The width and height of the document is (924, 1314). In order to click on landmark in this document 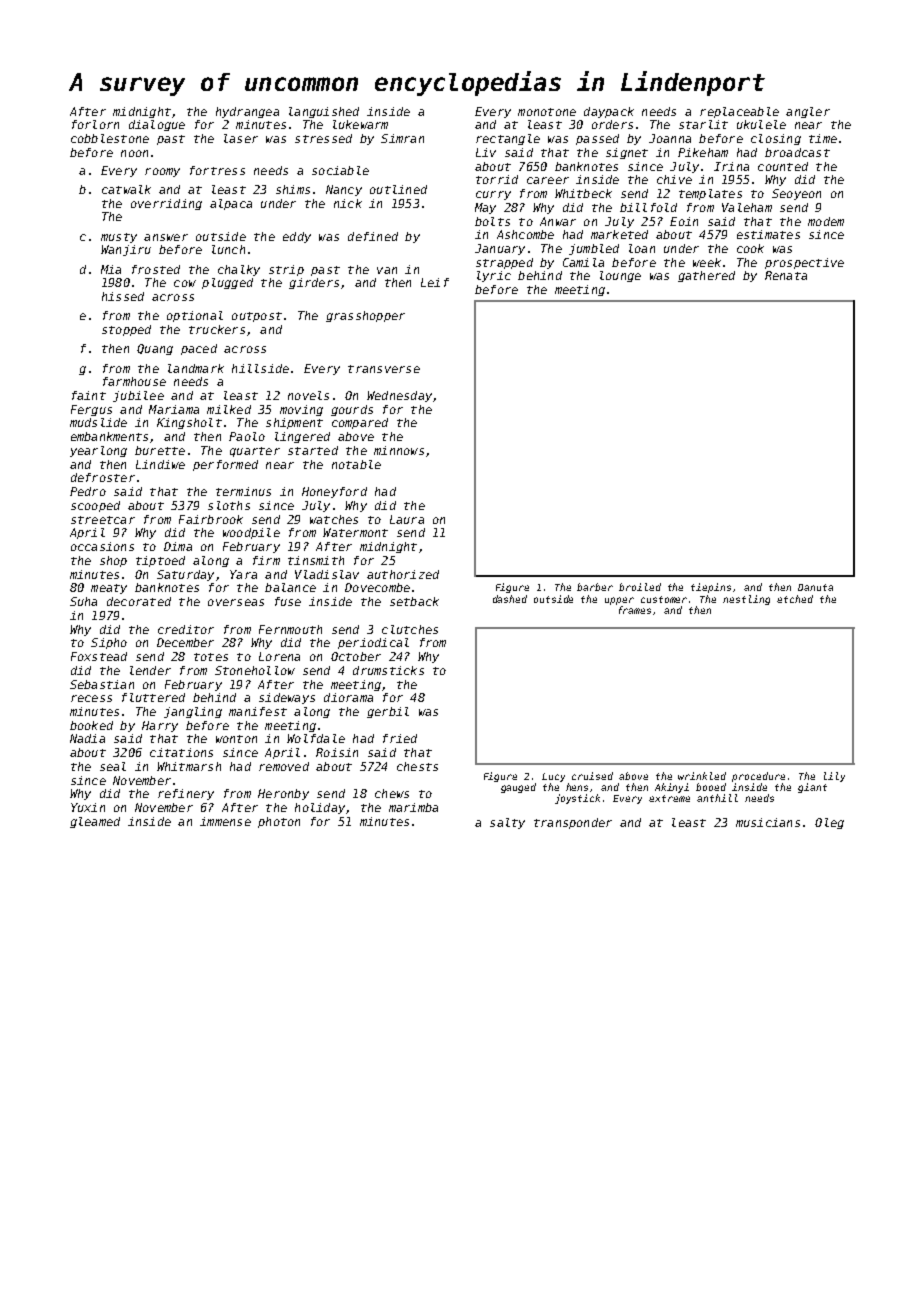, I will do `click(196, 368)`.
